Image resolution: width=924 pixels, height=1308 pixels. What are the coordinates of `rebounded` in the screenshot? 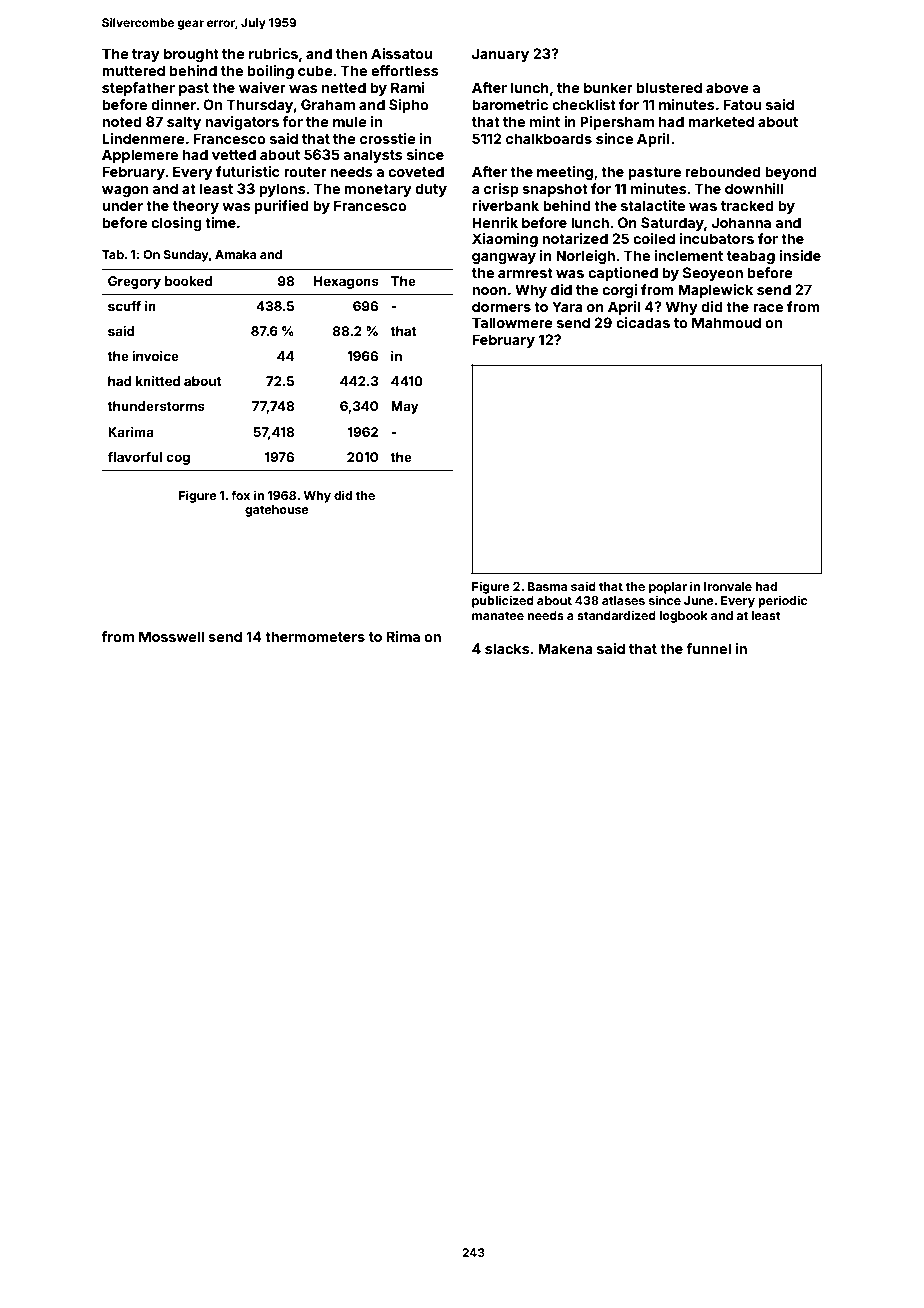 It's located at (722, 171).
